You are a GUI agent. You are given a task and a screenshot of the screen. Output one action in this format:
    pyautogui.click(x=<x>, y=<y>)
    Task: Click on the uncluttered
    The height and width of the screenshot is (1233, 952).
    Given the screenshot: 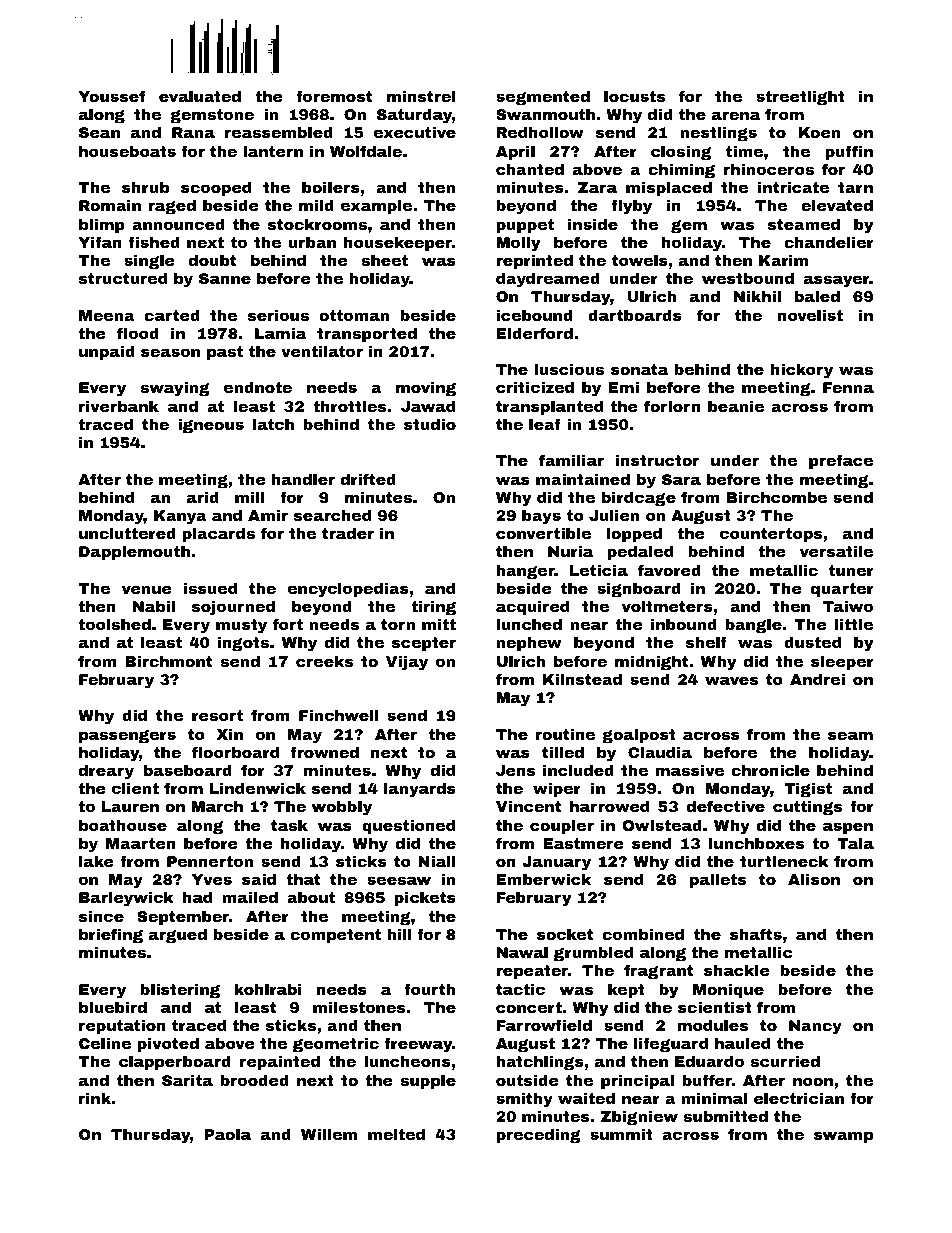 What is the action you would take?
    pyautogui.click(x=127, y=533)
